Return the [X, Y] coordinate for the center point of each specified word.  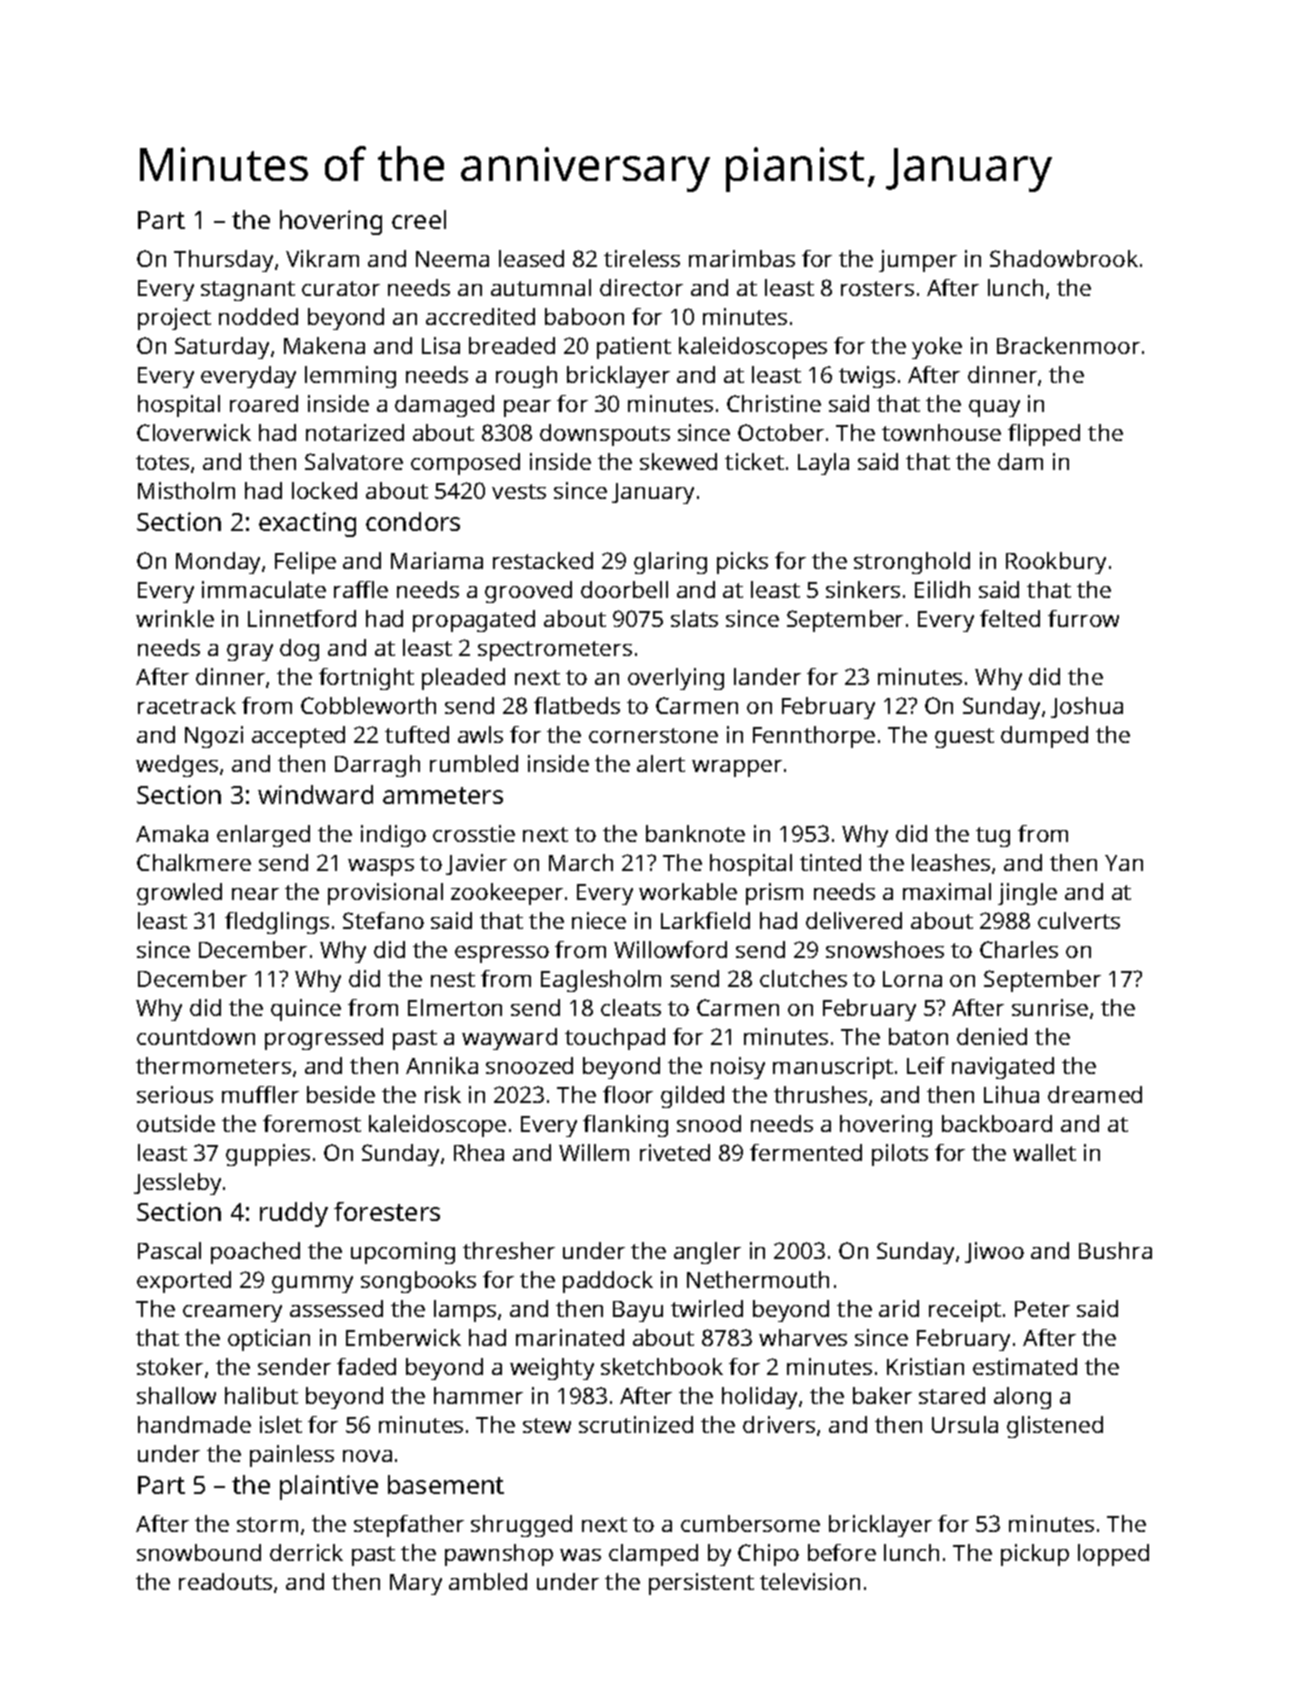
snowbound [199, 1552]
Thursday [223, 261]
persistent [701, 1584]
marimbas [742, 258]
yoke [937, 348]
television [810, 1581]
